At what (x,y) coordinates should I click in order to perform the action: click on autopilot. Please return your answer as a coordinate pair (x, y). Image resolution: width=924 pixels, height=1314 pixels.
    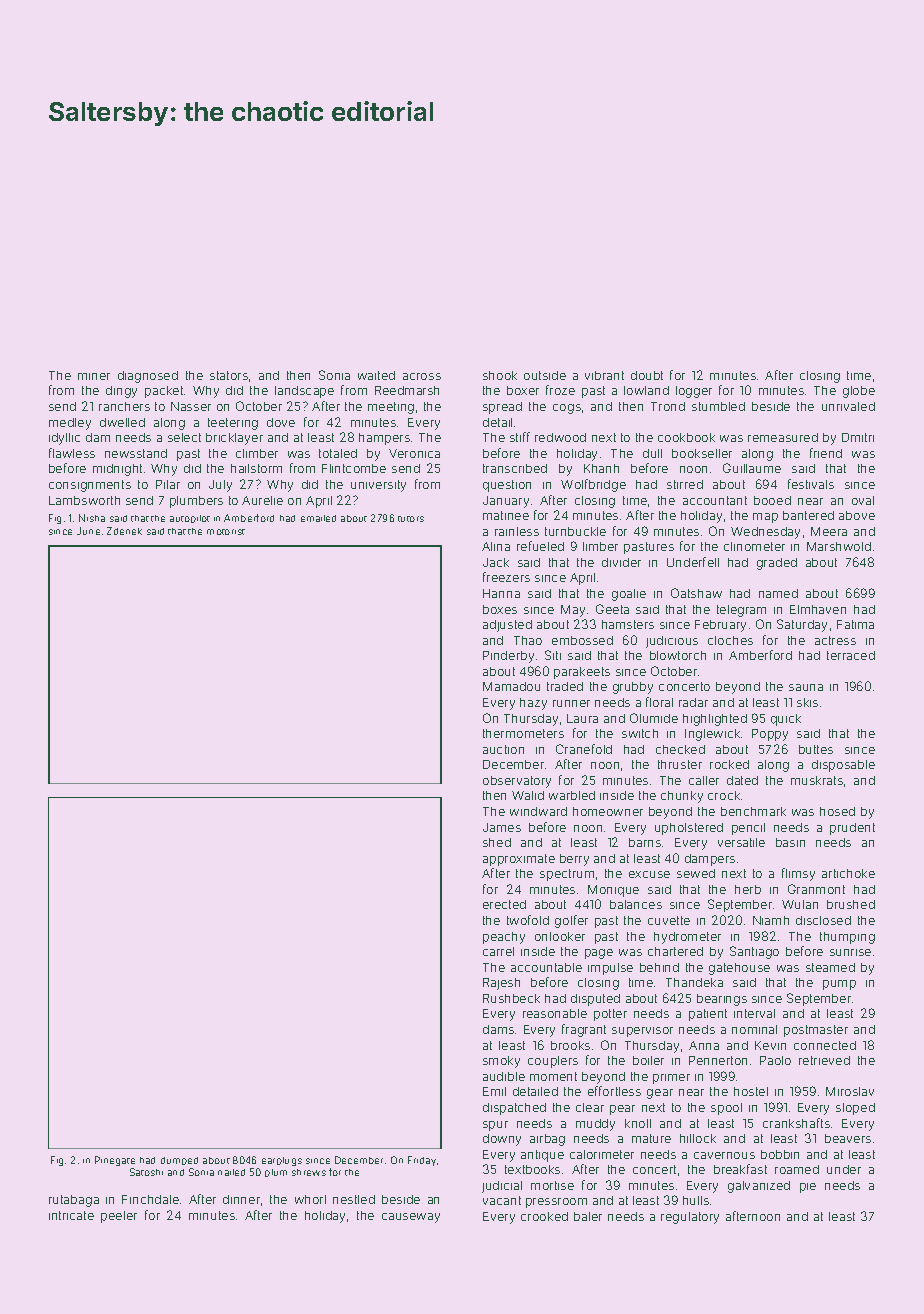
    Looking at the image, I should click on (190, 519).
